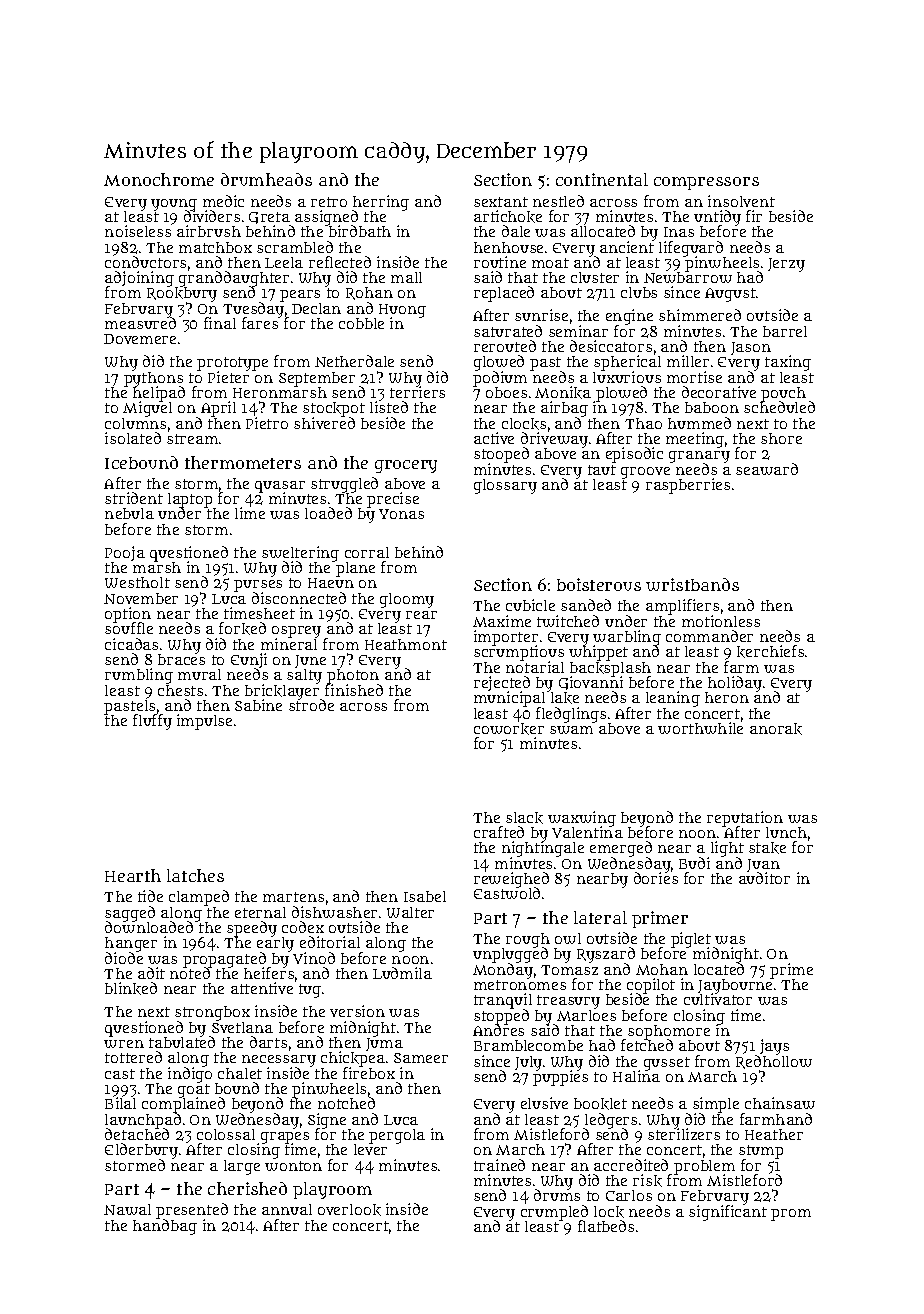 The width and height of the screenshot is (924, 1314). Describe the element at coordinates (380, 203) in the screenshot. I see `herring` at that location.
